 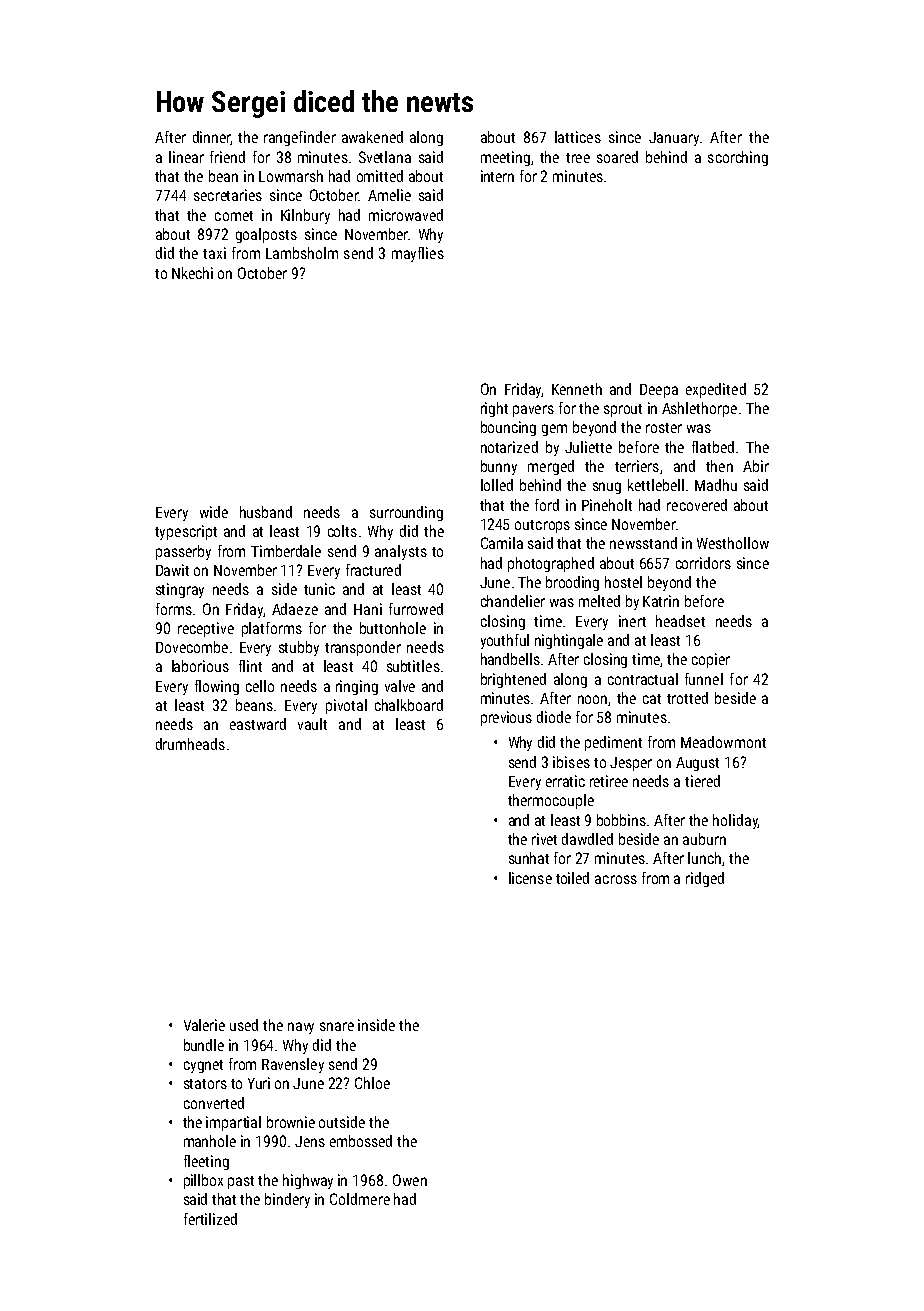 What do you see at coordinates (410, 1180) in the image?
I see `Owen` at bounding box center [410, 1180].
